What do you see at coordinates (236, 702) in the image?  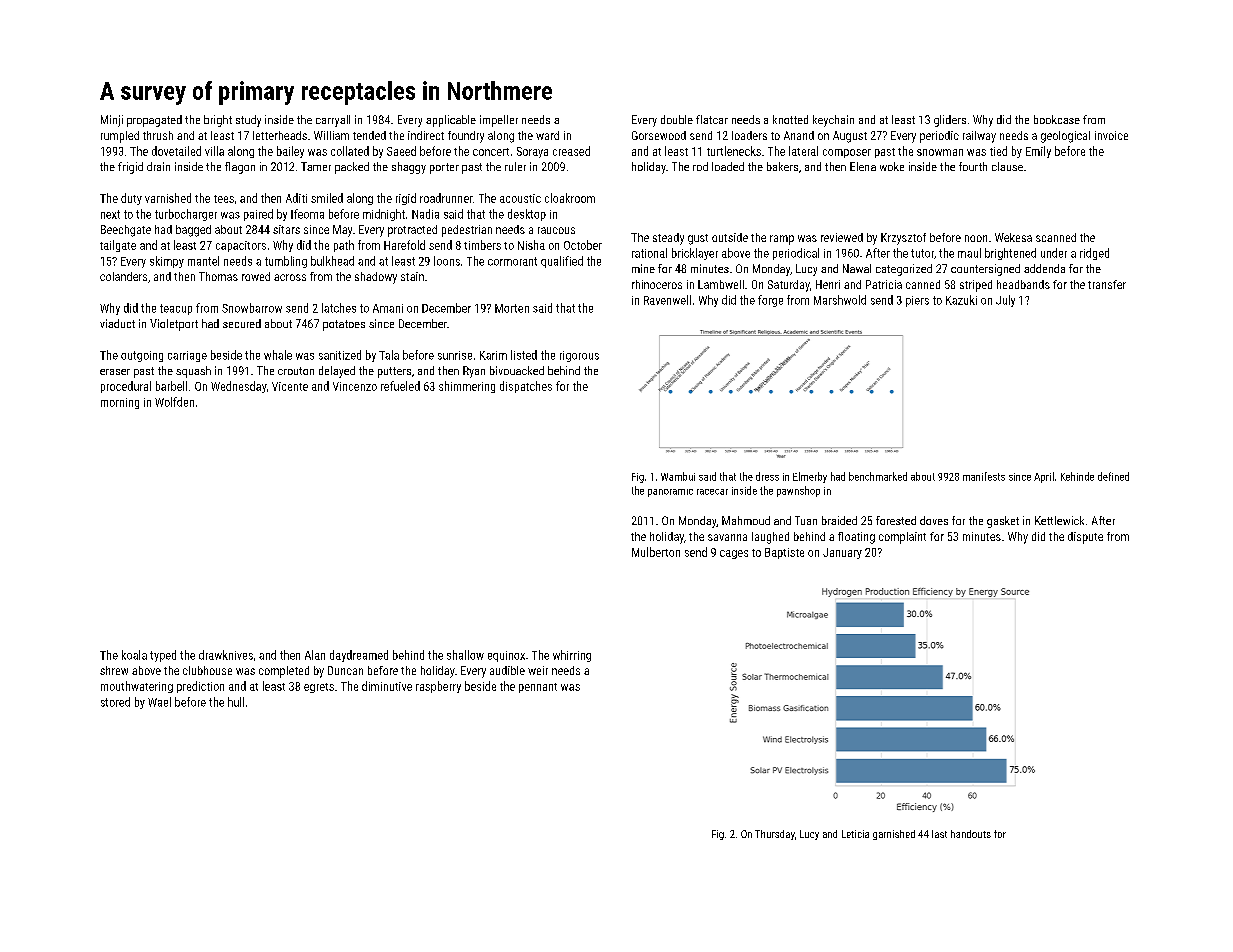 I see `hull` at bounding box center [236, 702].
